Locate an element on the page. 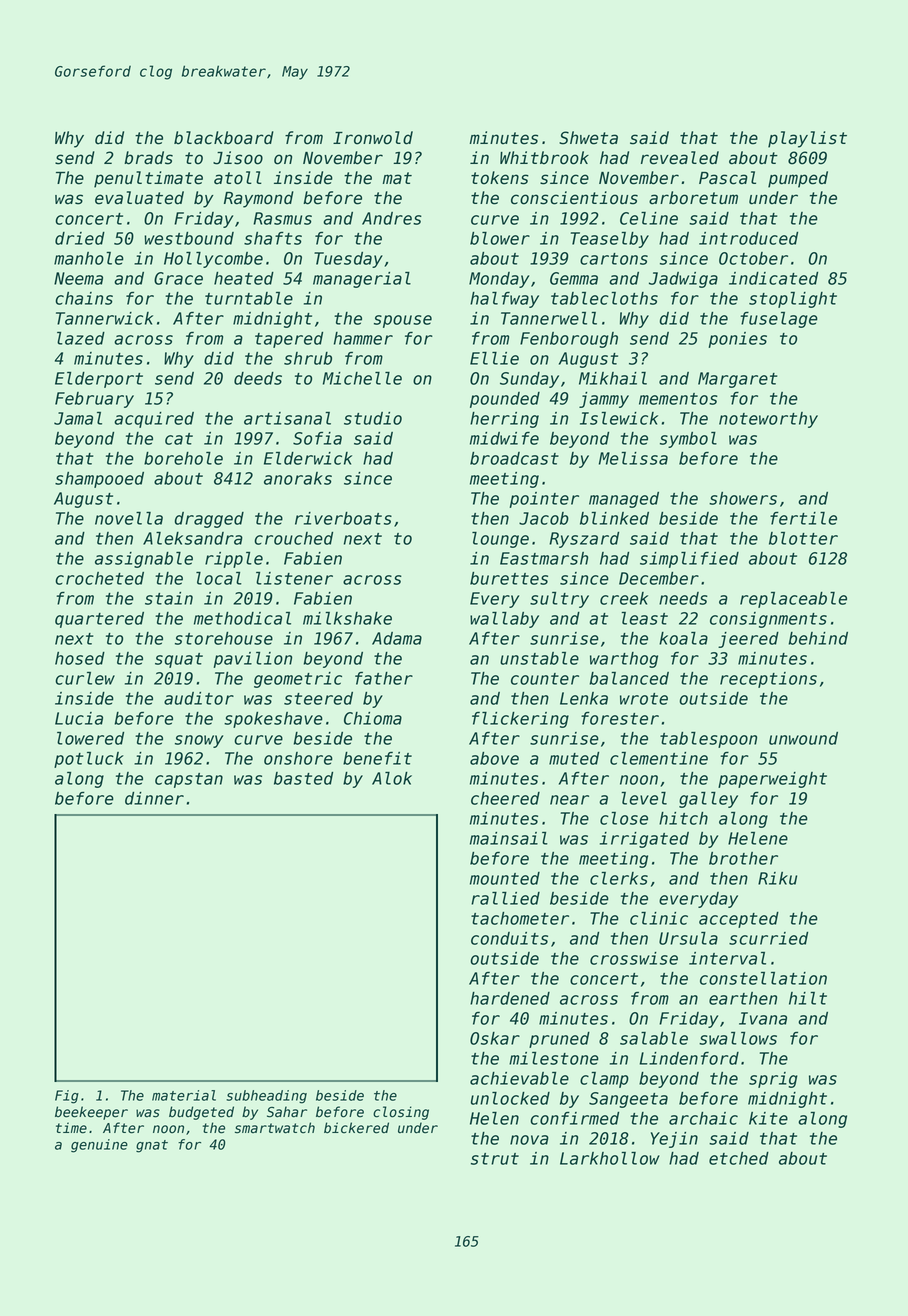 The height and width of the image is (1316, 908). hilt is located at coordinates (808, 998).
